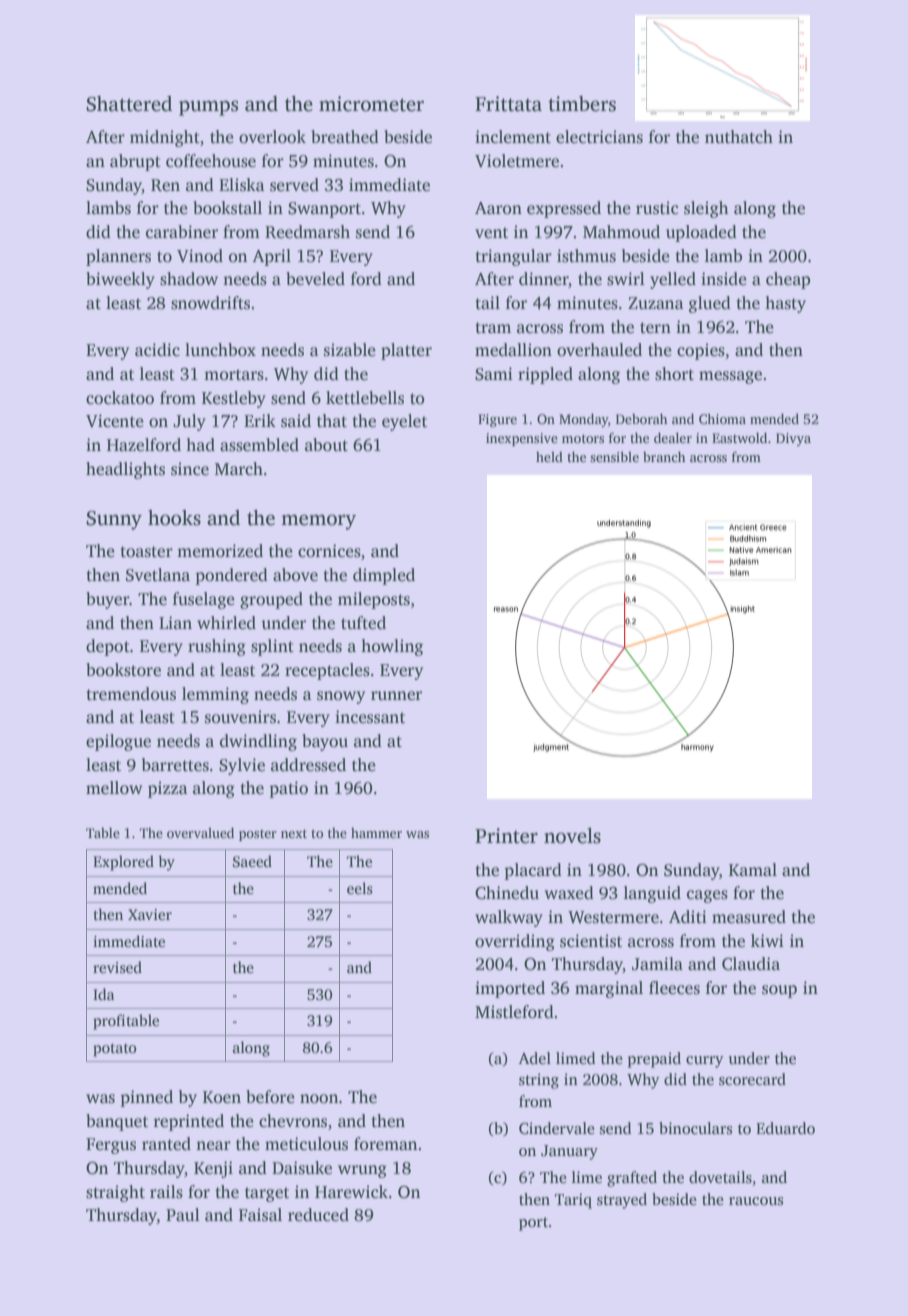  What do you see at coordinates (513, 137) in the page?
I see `inclement` at bounding box center [513, 137].
